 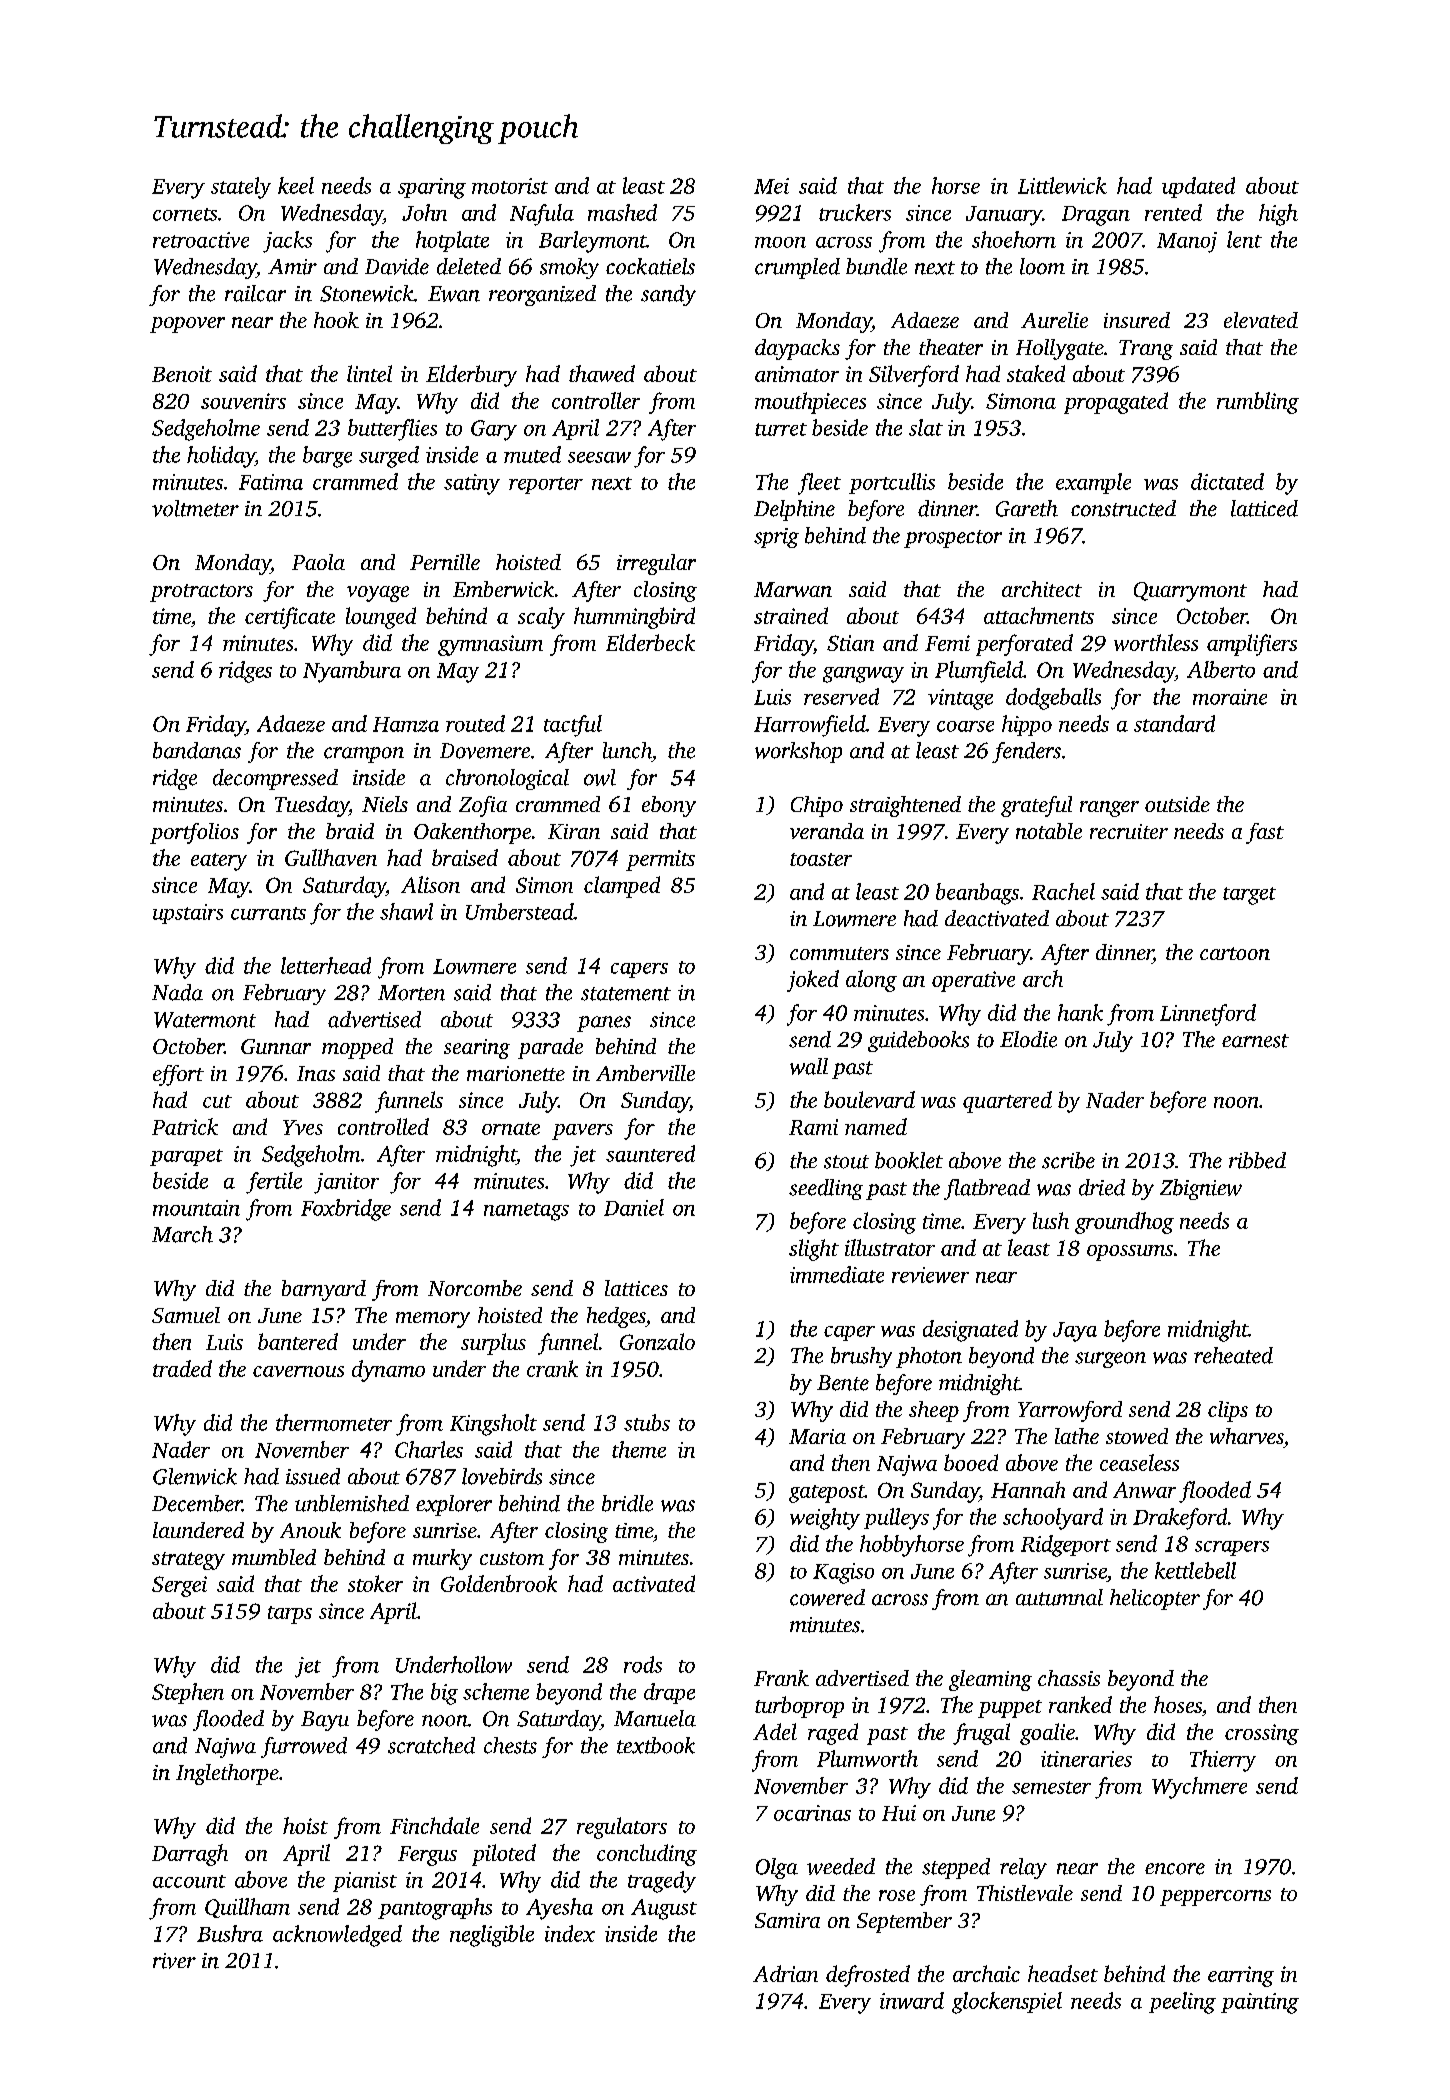 I want to click on reporter, so click(x=546, y=485).
